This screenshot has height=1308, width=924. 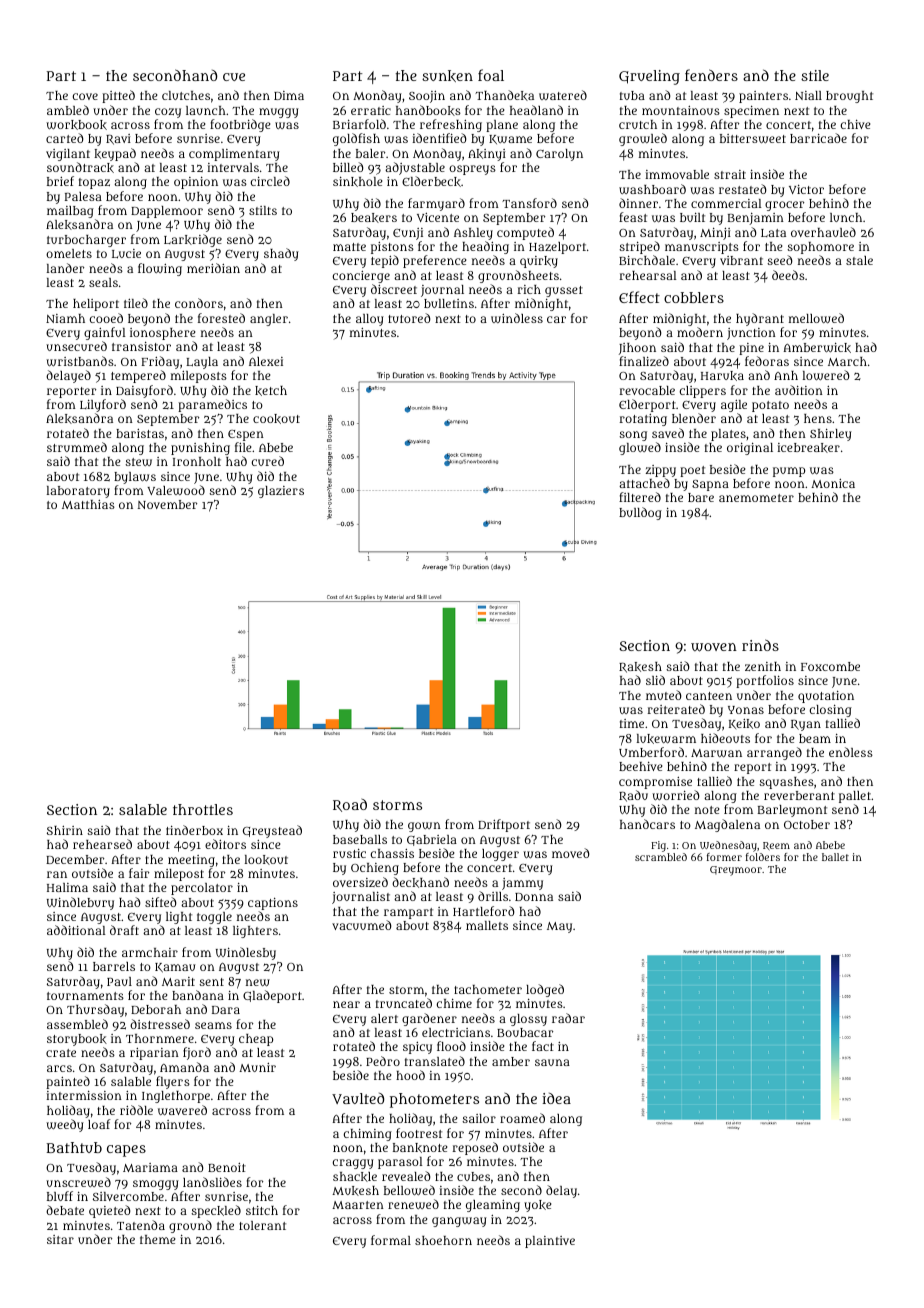 I want to click on rustic, so click(x=349, y=853).
